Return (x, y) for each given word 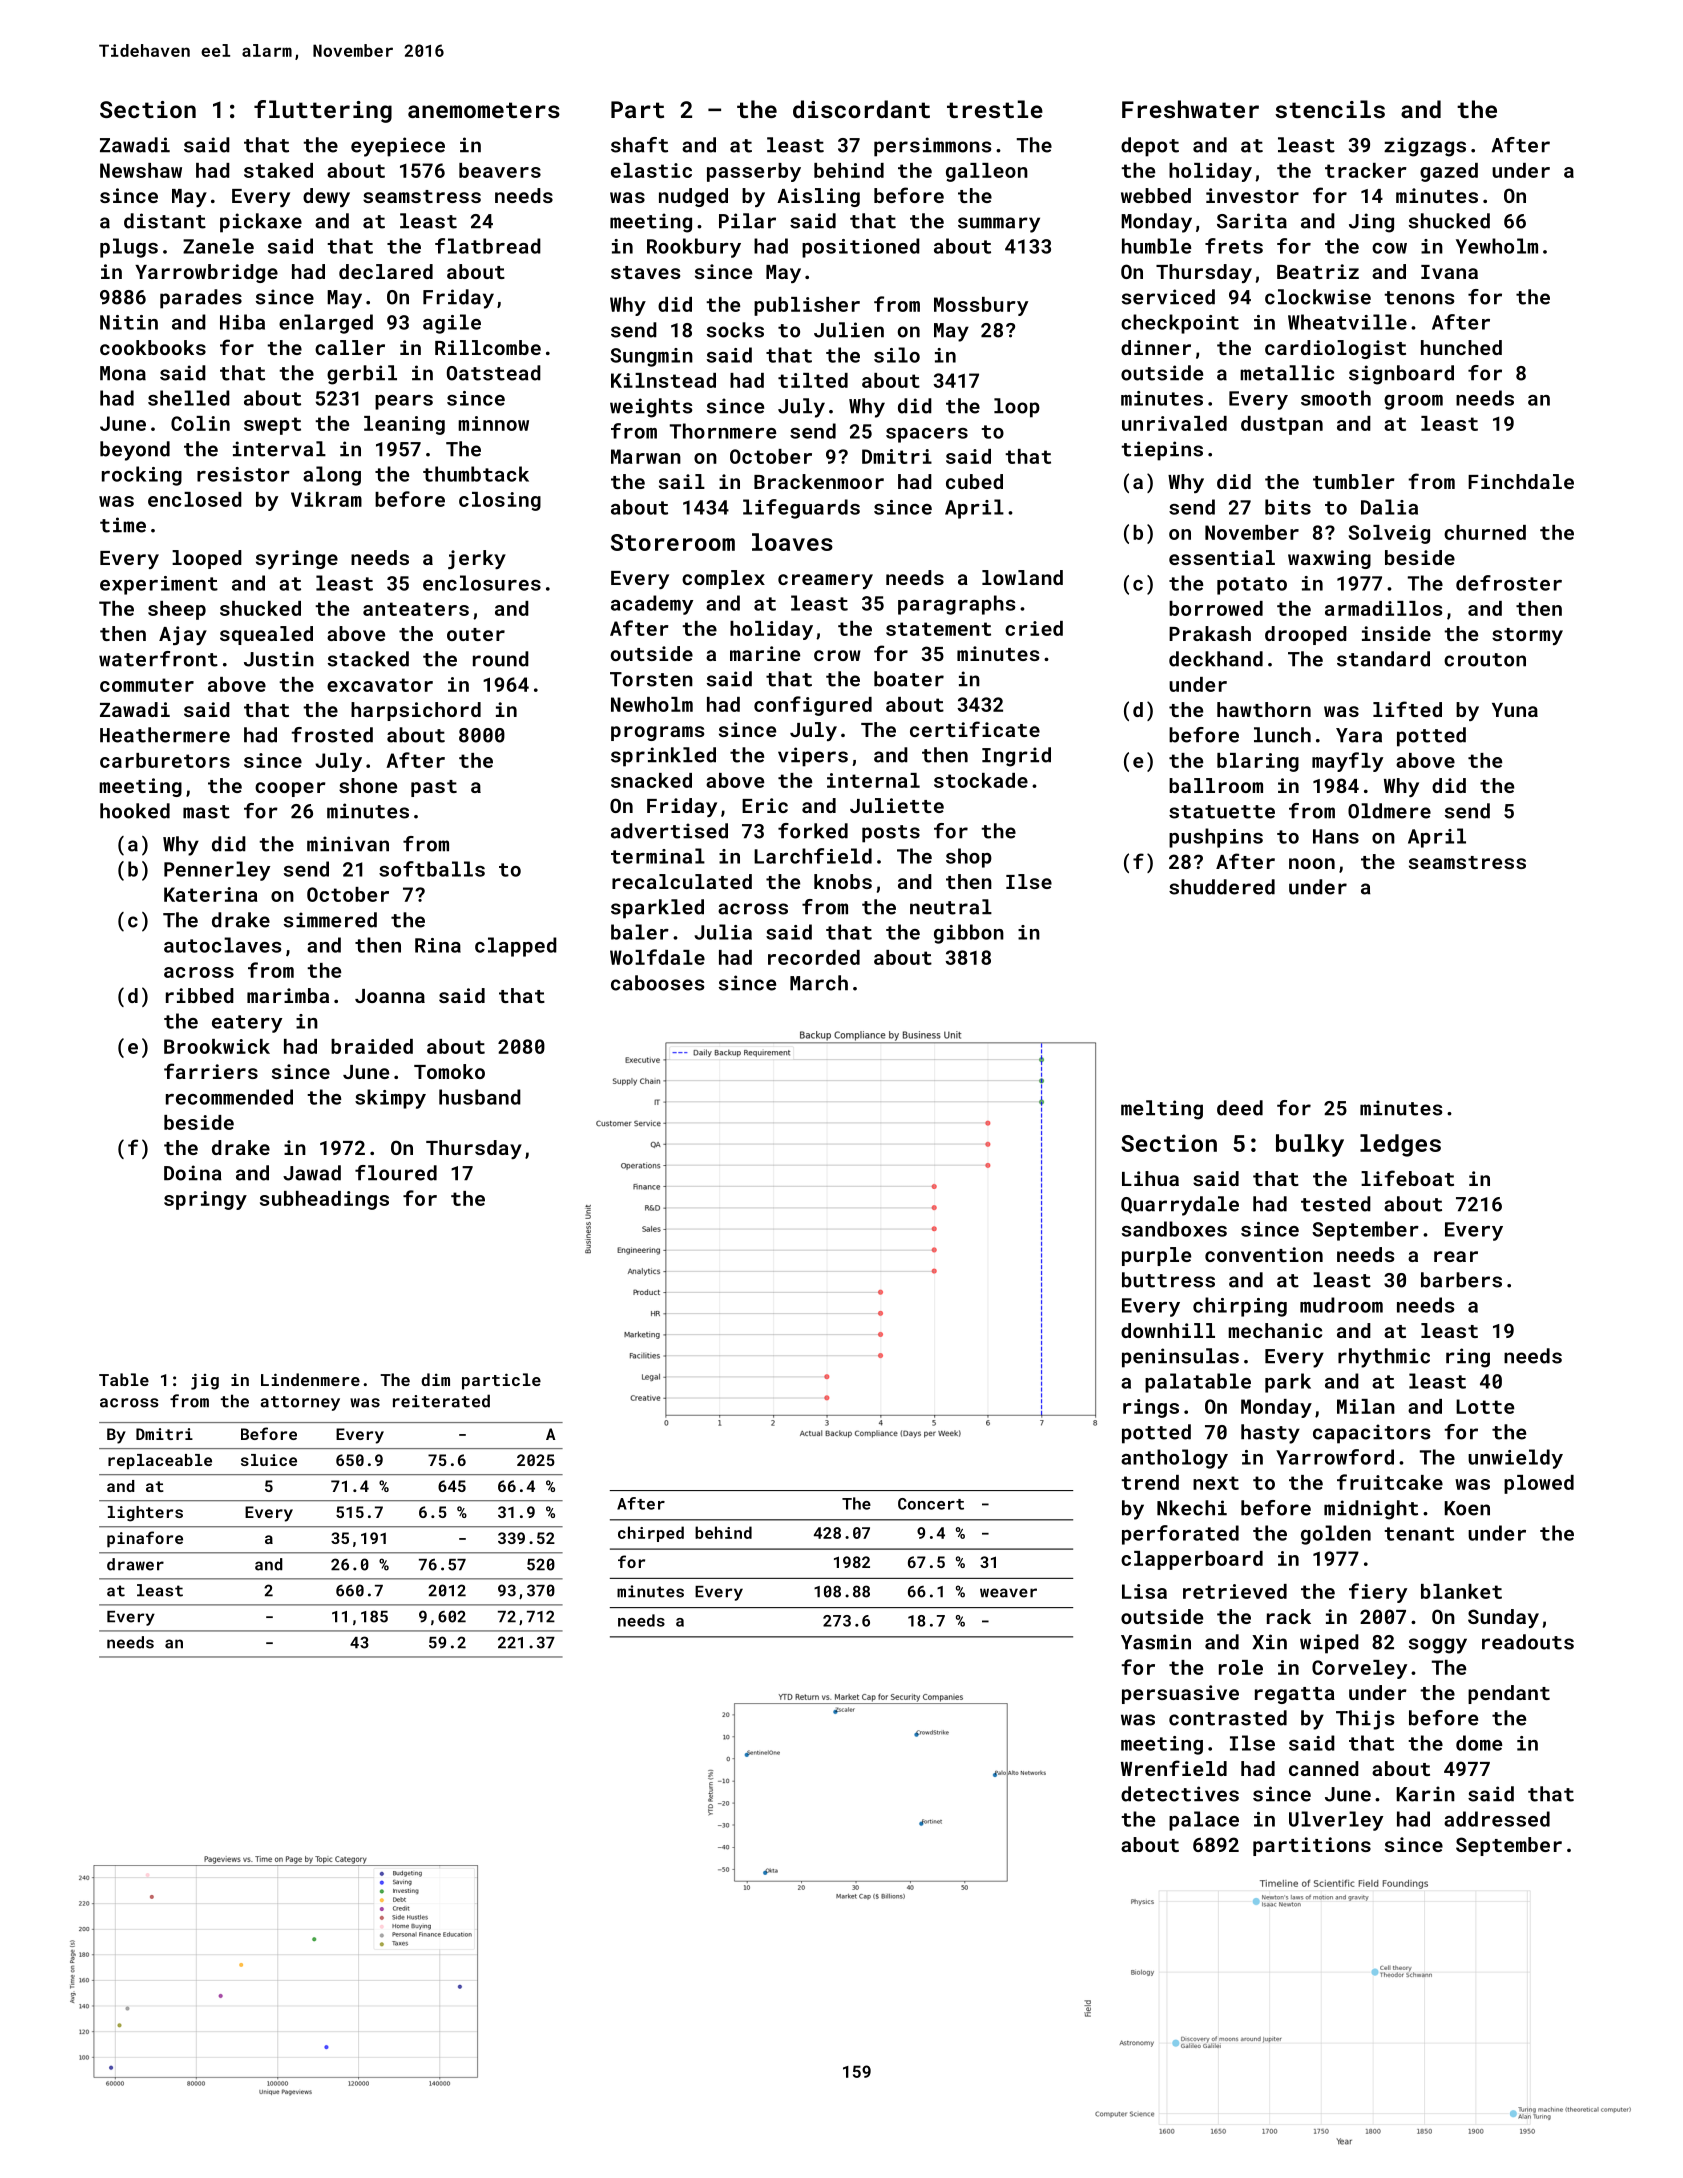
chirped (651, 1534)
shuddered (1222, 887)
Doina (193, 1173)
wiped (1329, 1644)
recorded (814, 957)
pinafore (145, 1539)
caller (350, 347)
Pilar (747, 221)
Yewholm (1497, 246)
